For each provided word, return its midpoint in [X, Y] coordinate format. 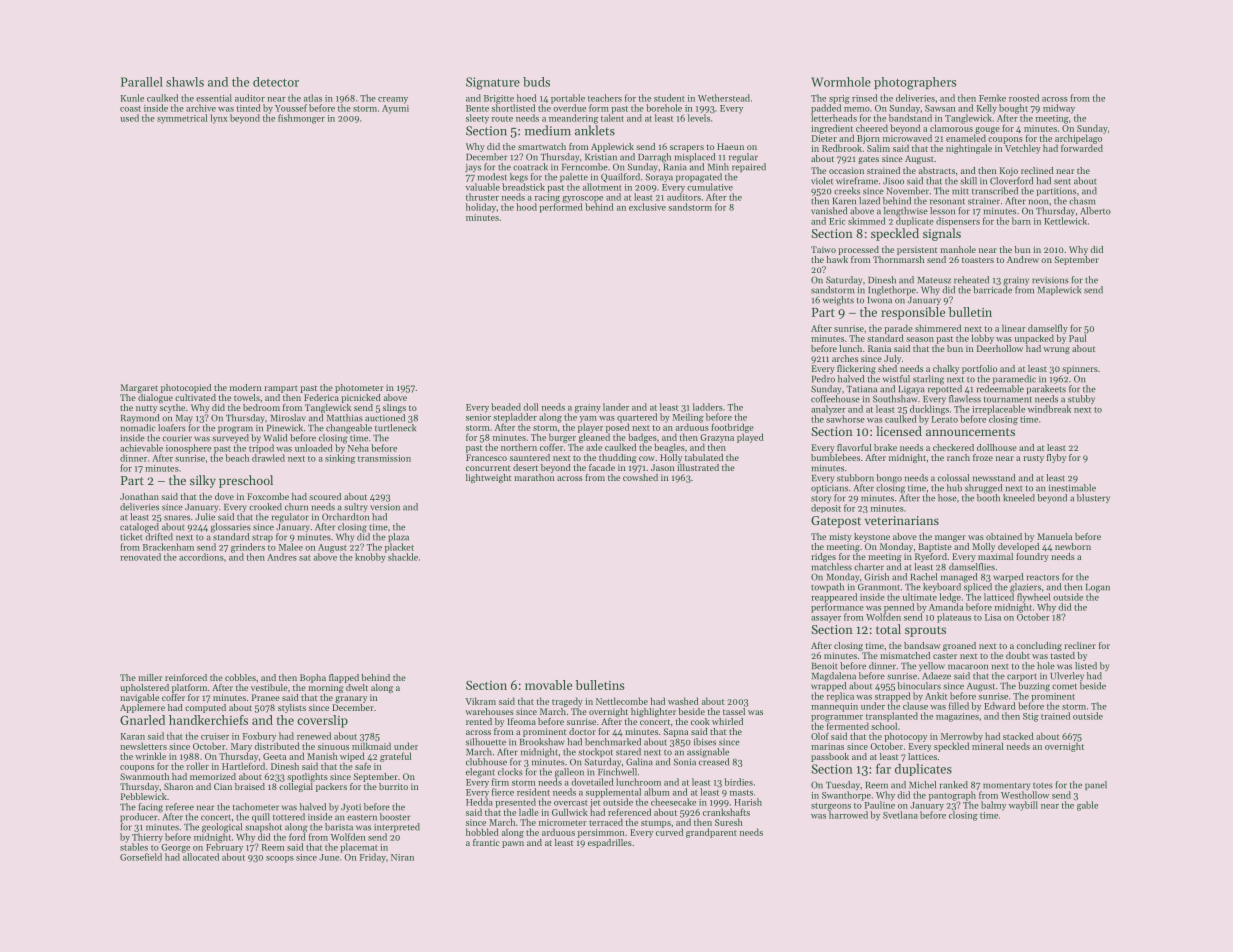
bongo [889, 479]
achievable [141, 448]
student [669, 98]
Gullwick [570, 812]
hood [526, 207]
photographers [915, 83]
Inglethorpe [892, 291]
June [329, 857]
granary [351, 699]
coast [130, 109]
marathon [534, 477]
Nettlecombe [622, 701]
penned [899, 608]
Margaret [139, 388]
